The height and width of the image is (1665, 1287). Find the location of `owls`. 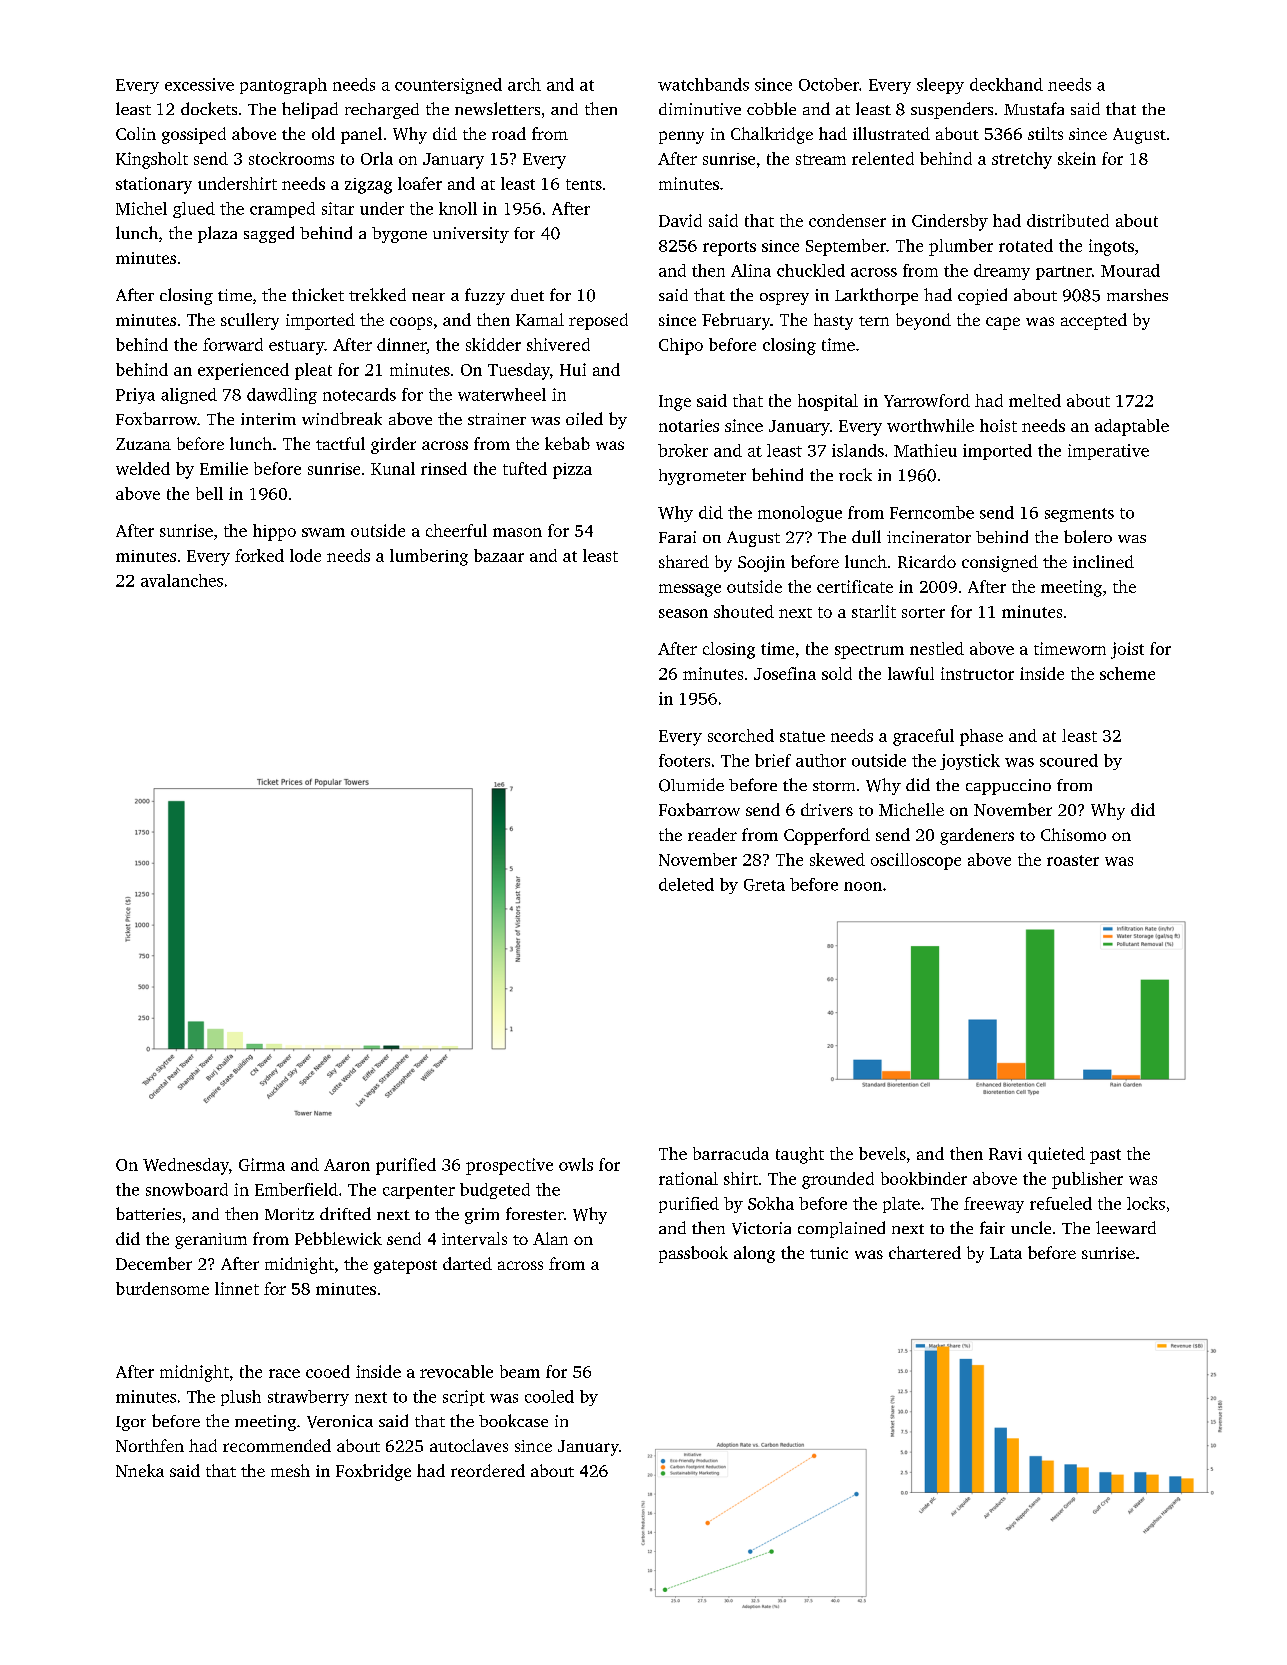

owls is located at coordinates (576, 1164).
